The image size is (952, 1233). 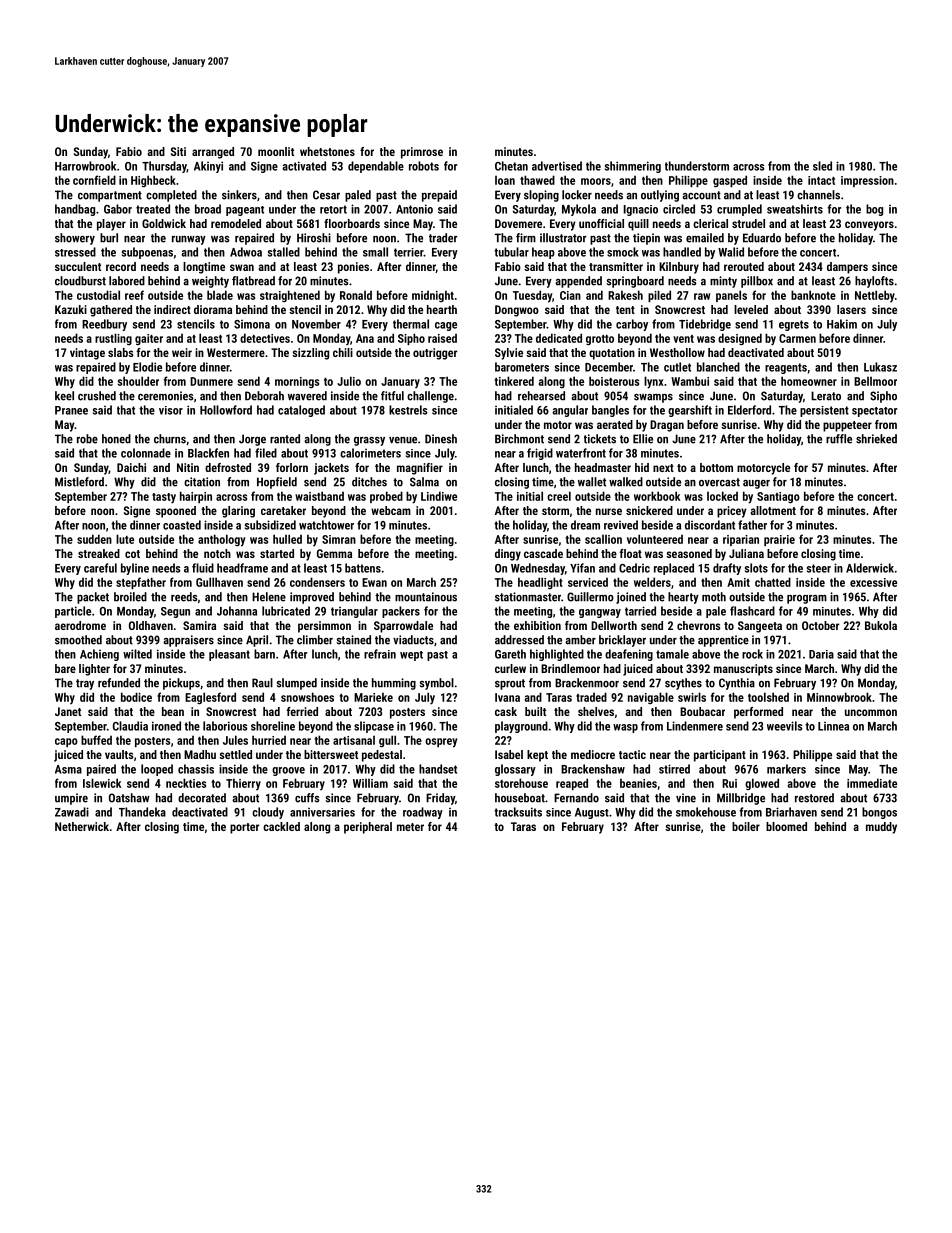 I want to click on boisterous, so click(x=614, y=381).
